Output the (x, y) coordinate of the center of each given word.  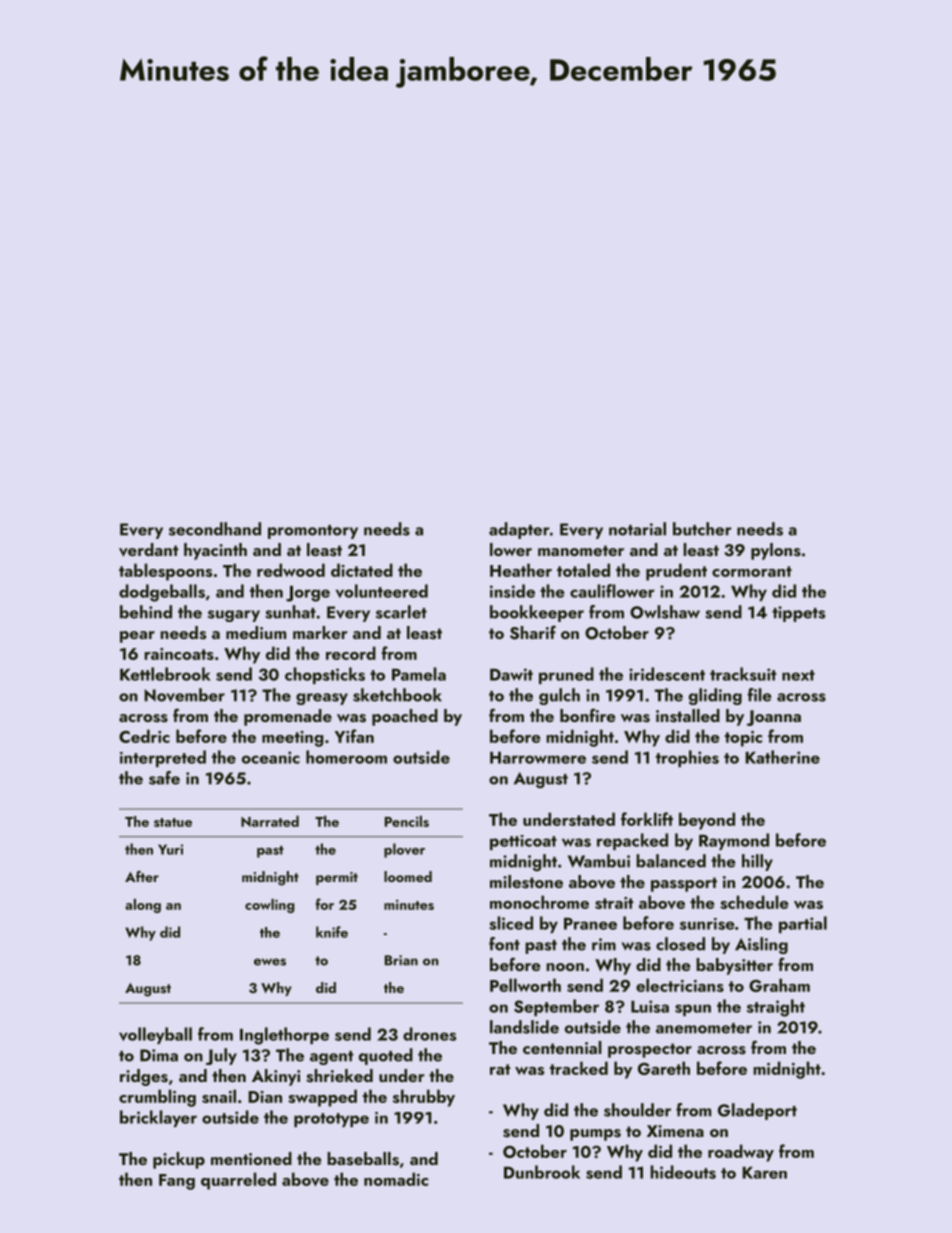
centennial (562, 1047)
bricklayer (158, 1118)
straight (776, 1008)
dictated (362, 570)
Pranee (590, 923)
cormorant (752, 571)
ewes (270, 962)
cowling (270, 906)
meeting (293, 739)
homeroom (346, 757)
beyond (707, 821)
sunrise (707, 924)
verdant (148, 550)
